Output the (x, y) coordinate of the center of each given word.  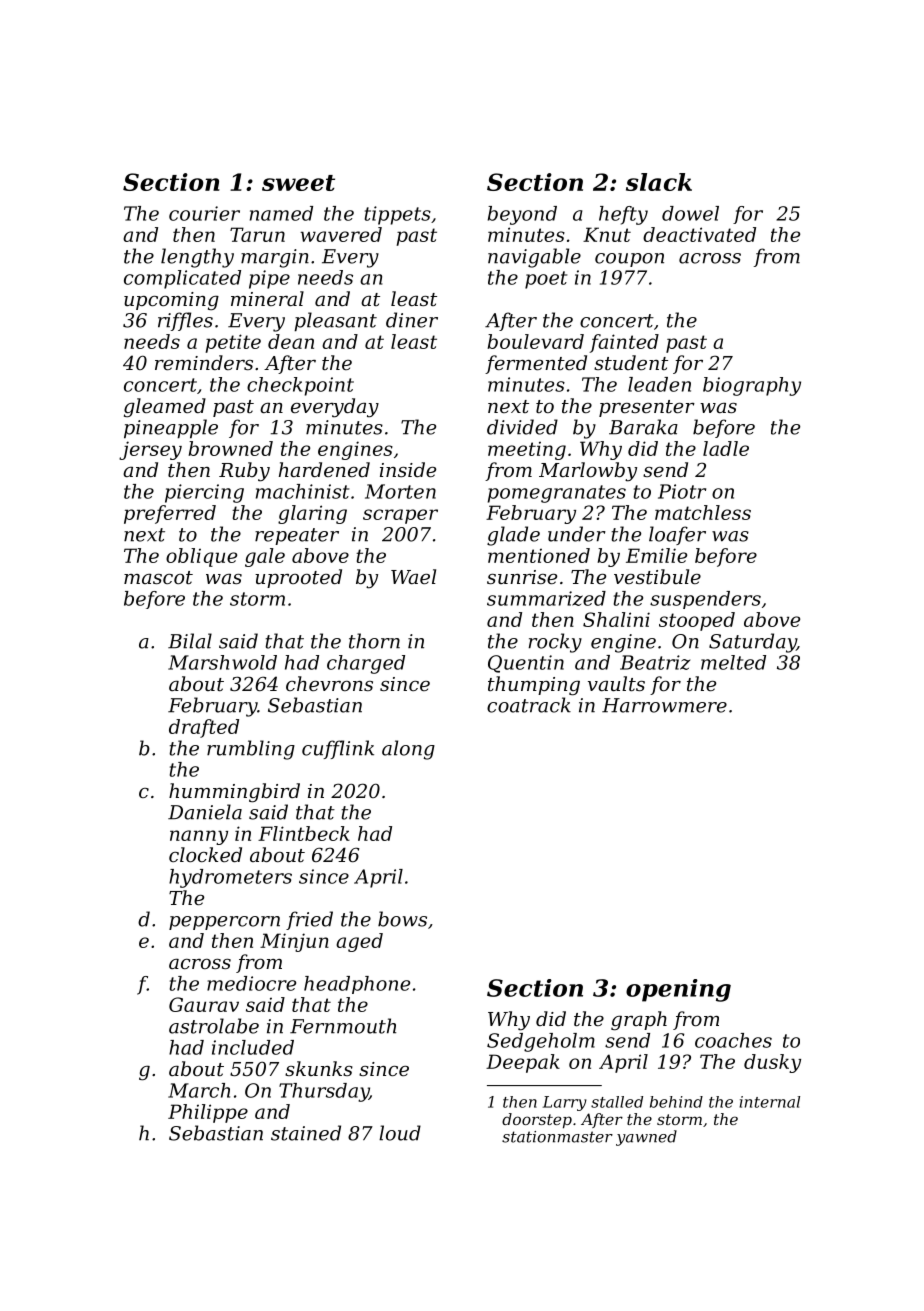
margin (275, 258)
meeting (527, 451)
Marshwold (222, 662)
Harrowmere (664, 705)
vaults (616, 683)
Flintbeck (304, 833)
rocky (555, 643)
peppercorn (224, 923)
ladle (726, 448)
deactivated (699, 234)
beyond (522, 215)
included (253, 1047)
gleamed (165, 408)
